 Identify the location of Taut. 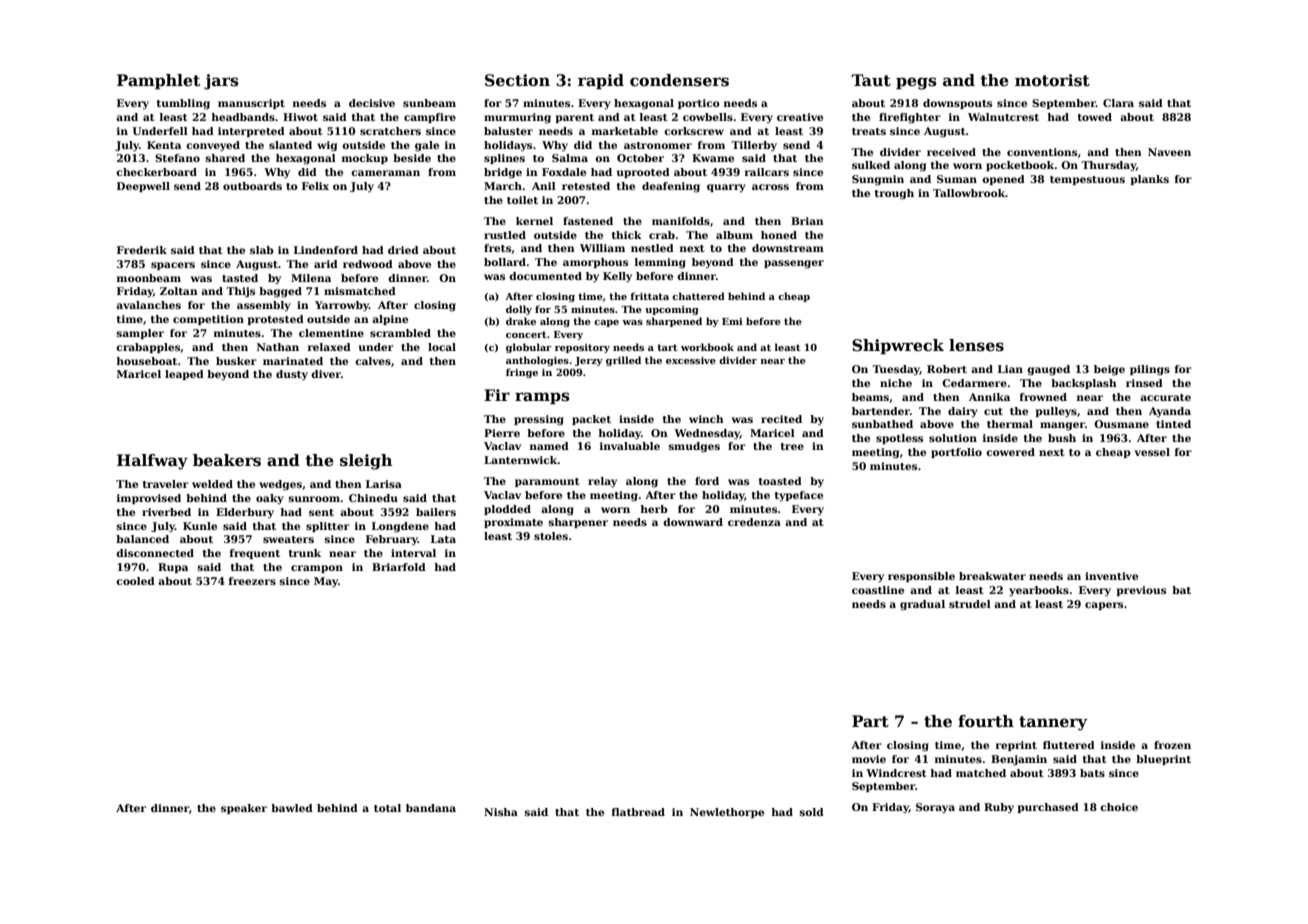
(871, 80).
